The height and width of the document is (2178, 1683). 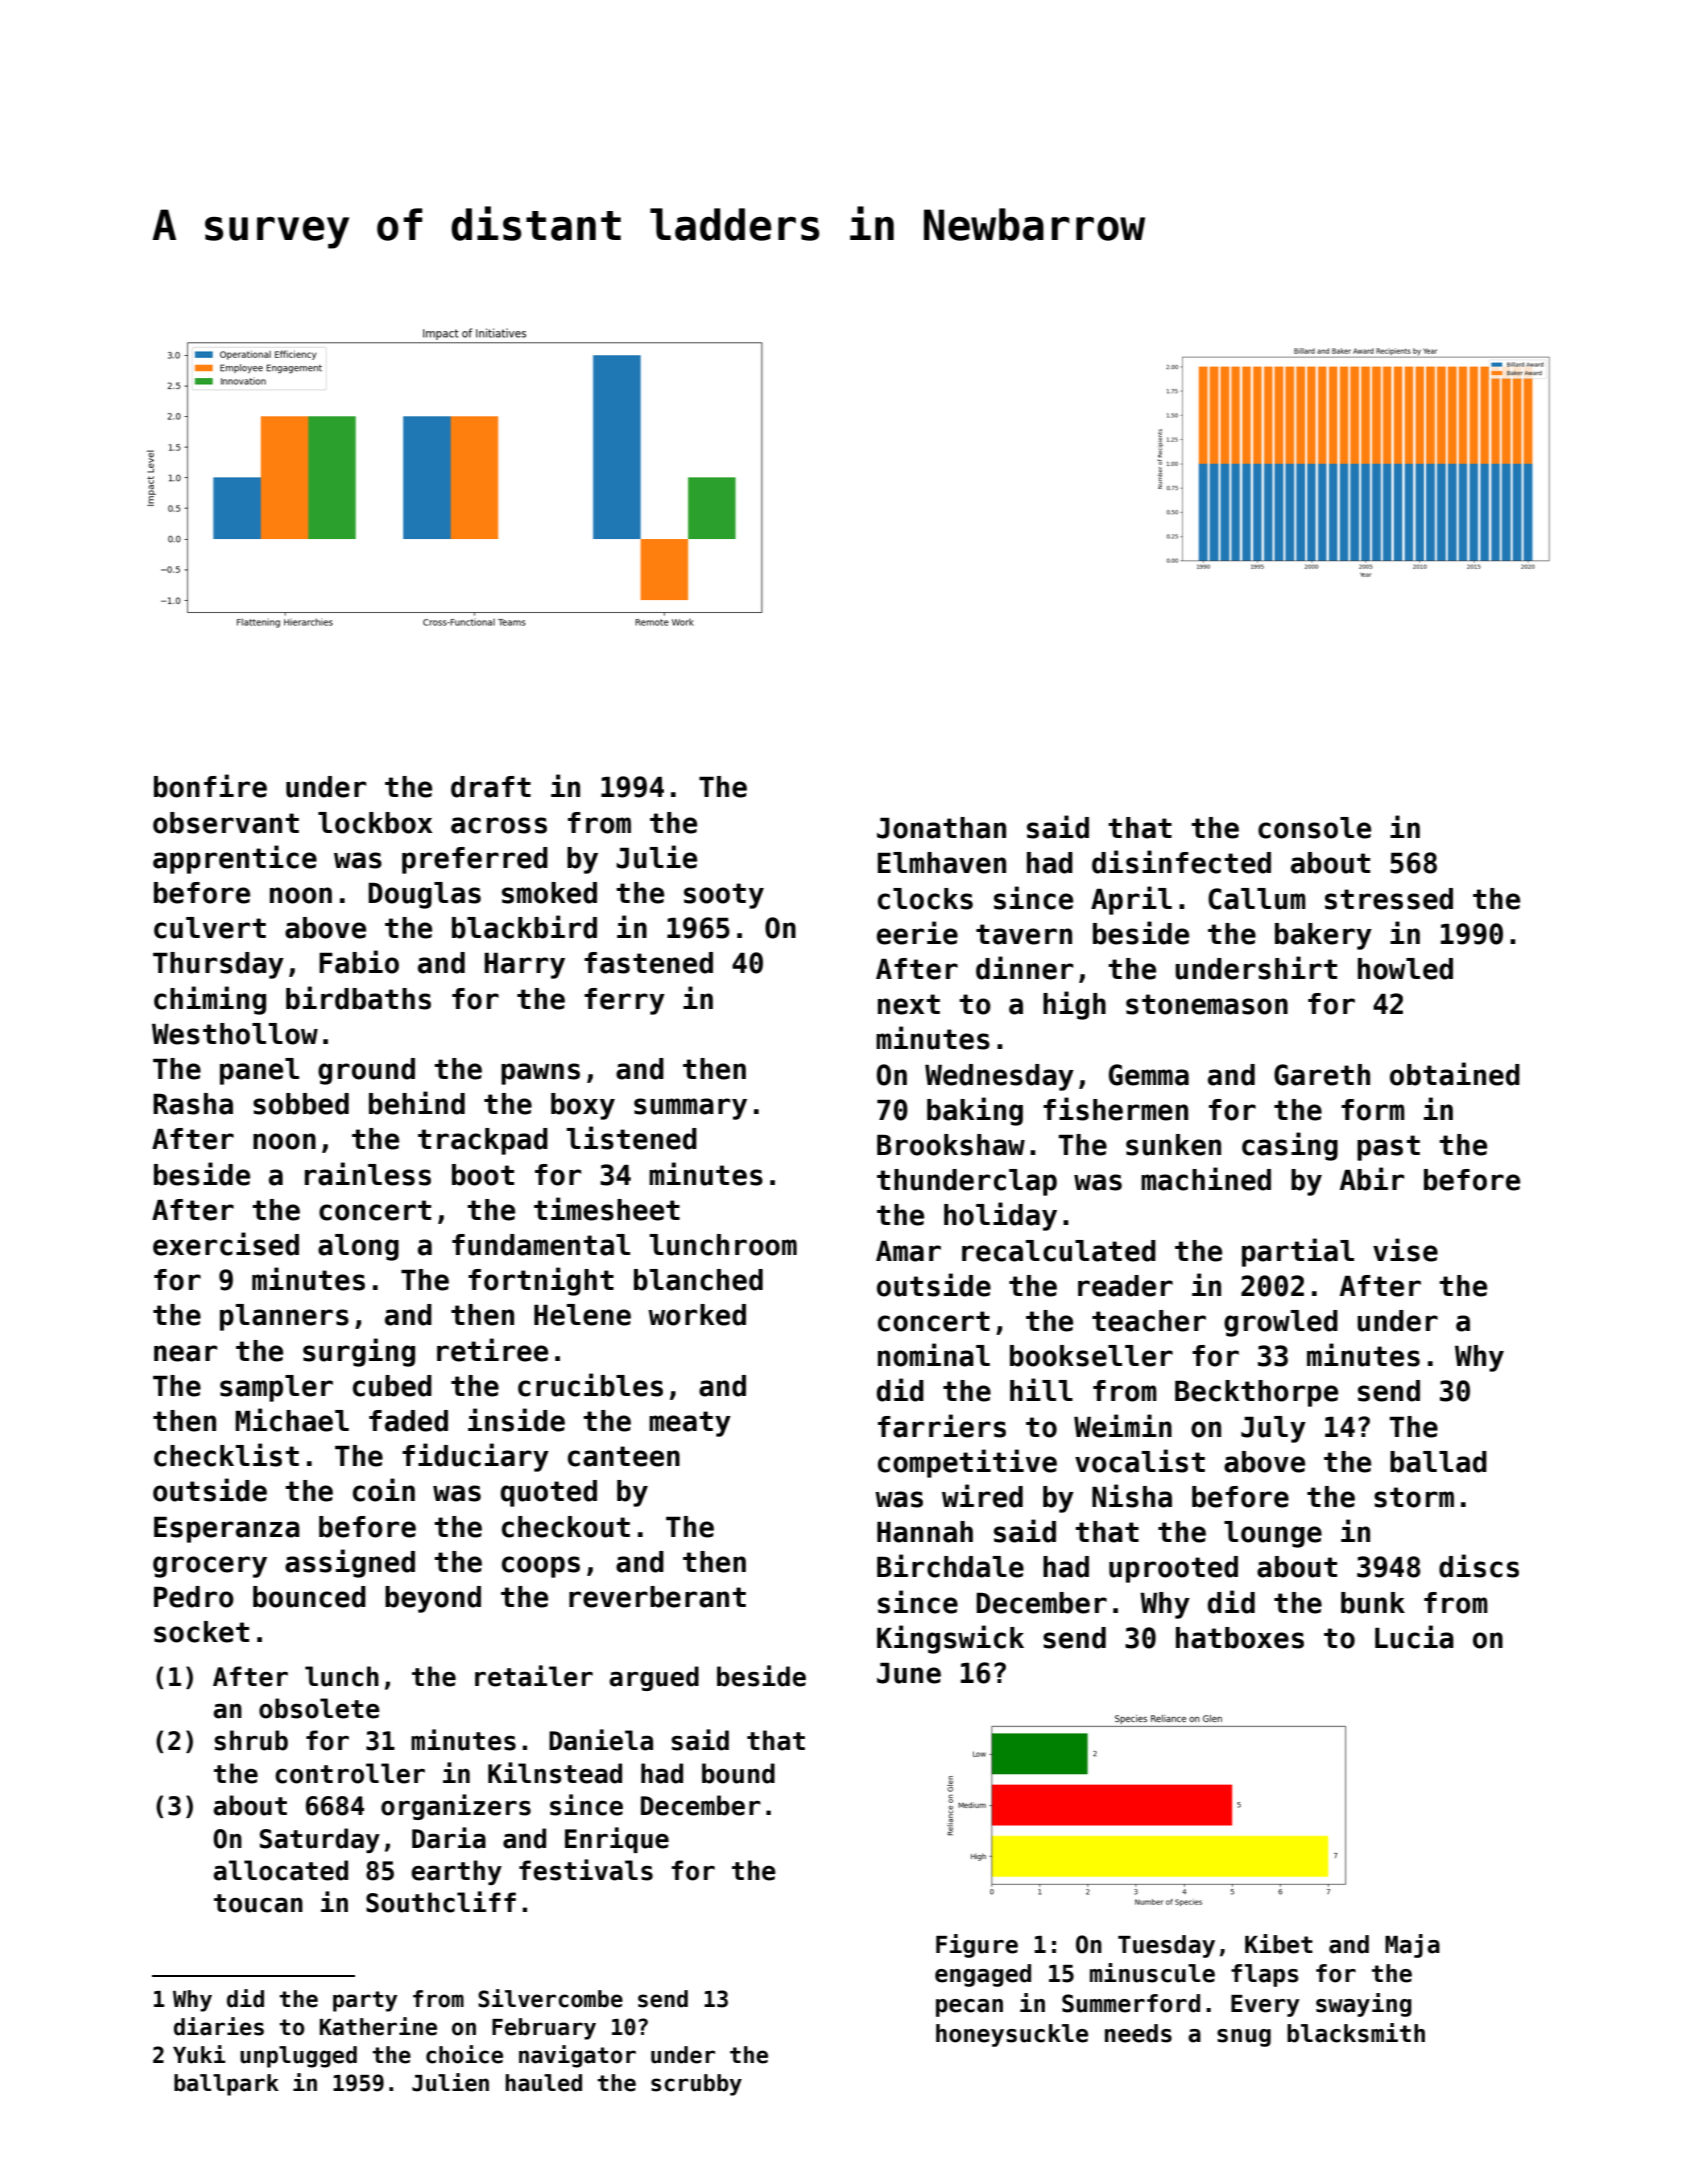 I want to click on shrub, so click(x=251, y=1740).
